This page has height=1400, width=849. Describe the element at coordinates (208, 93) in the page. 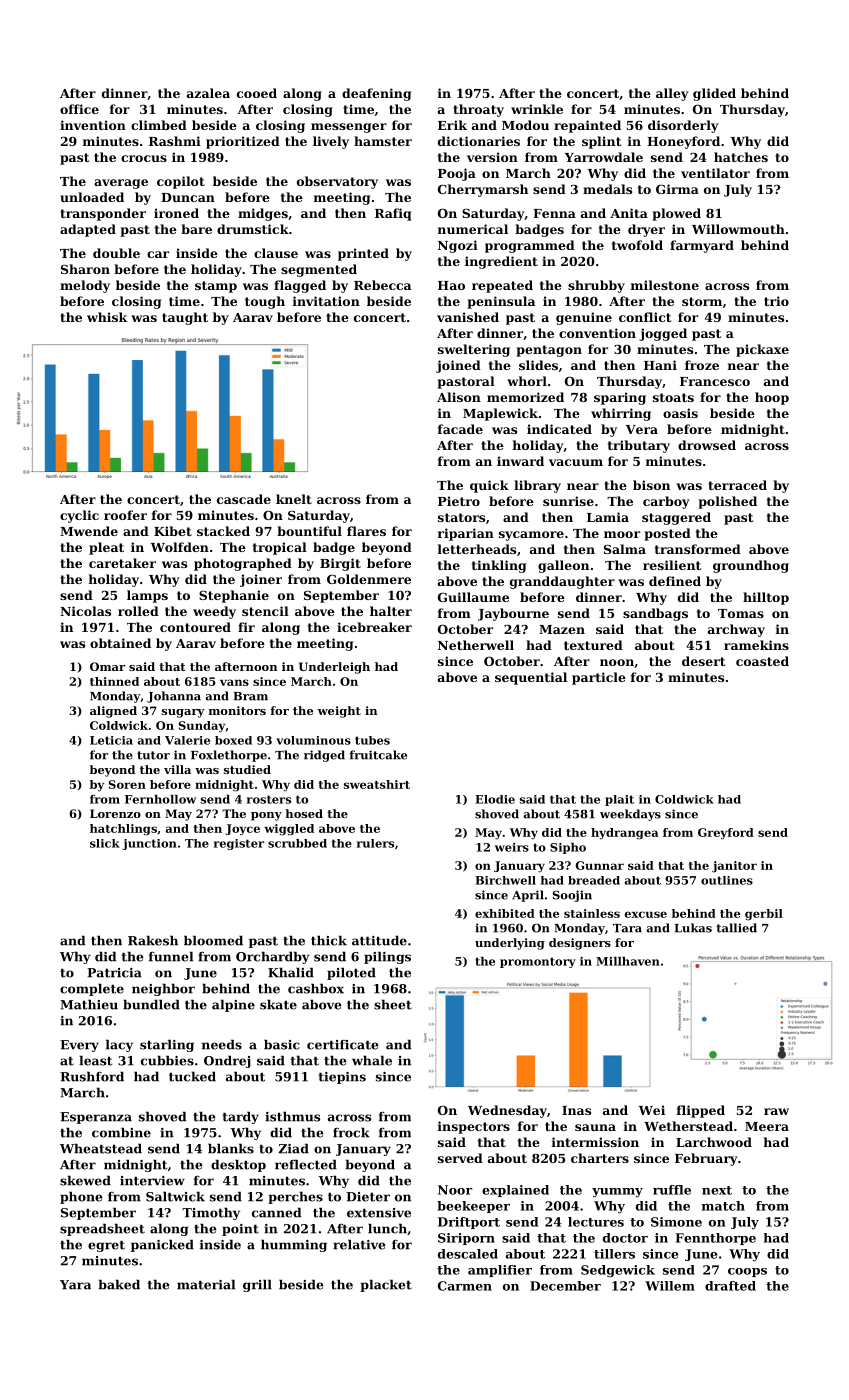

I see `azalea` at that location.
